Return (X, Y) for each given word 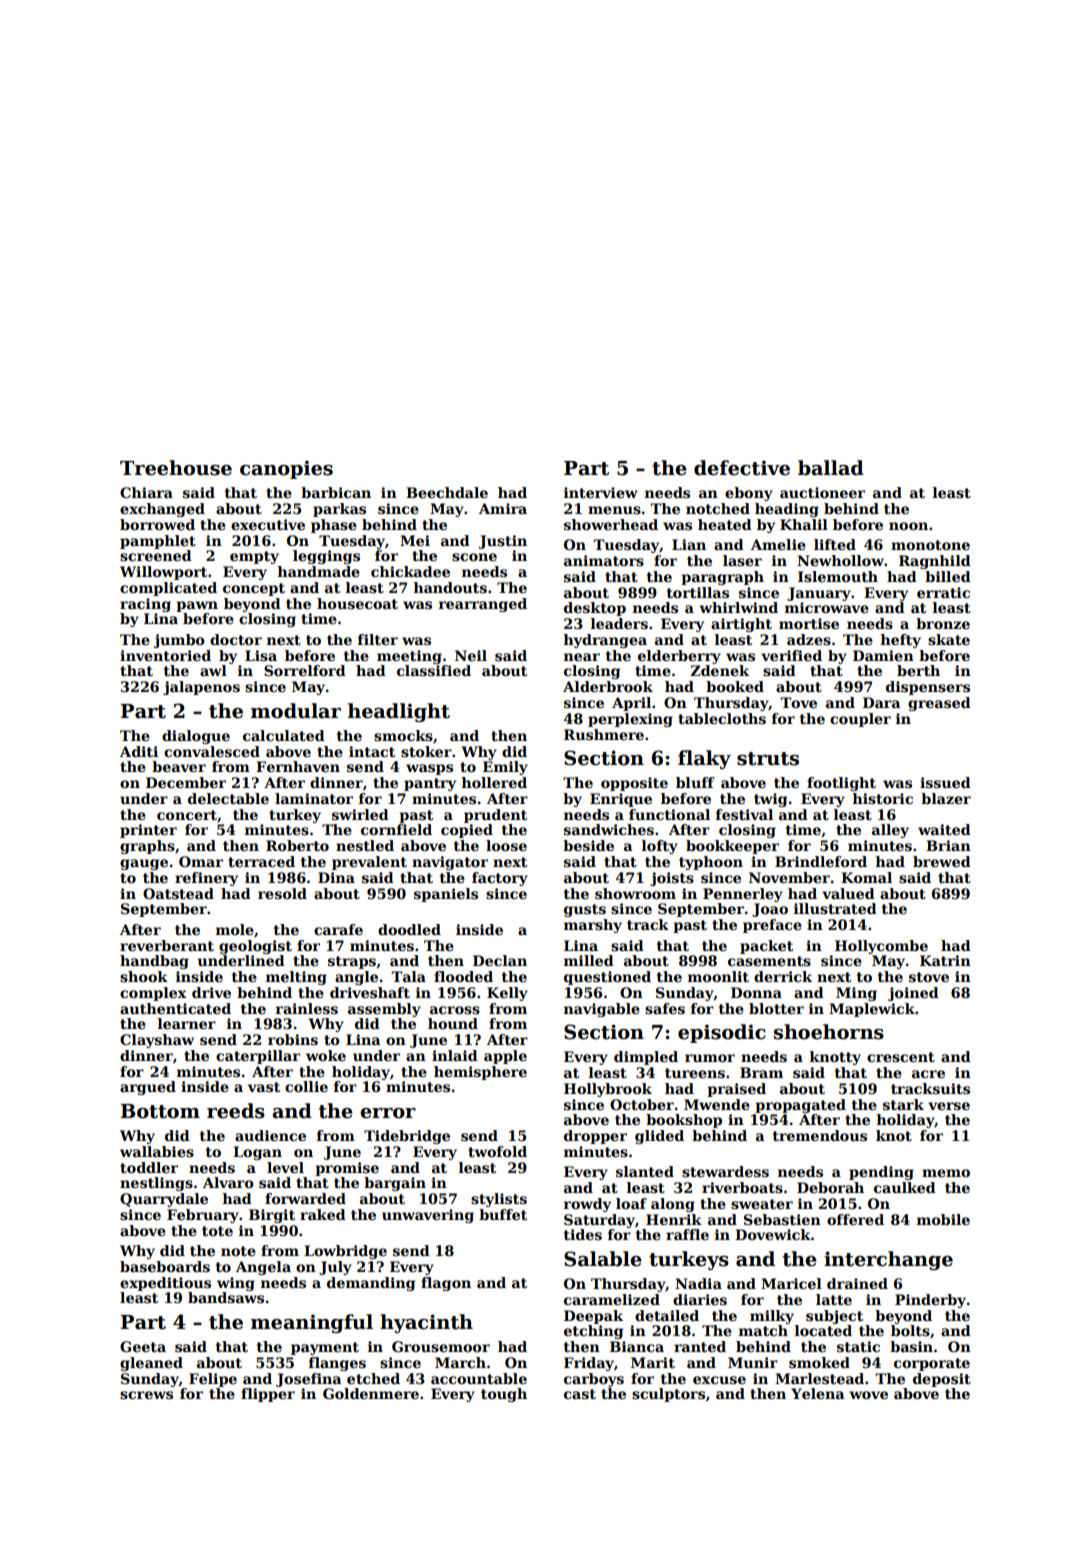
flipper (268, 1395)
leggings (326, 557)
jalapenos (201, 688)
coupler (860, 720)
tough (504, 1395)
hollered (494, 782)
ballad (831, 468)
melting (296, 978)
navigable (602, 1010)
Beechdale (447, 492)
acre (928, 1074)
